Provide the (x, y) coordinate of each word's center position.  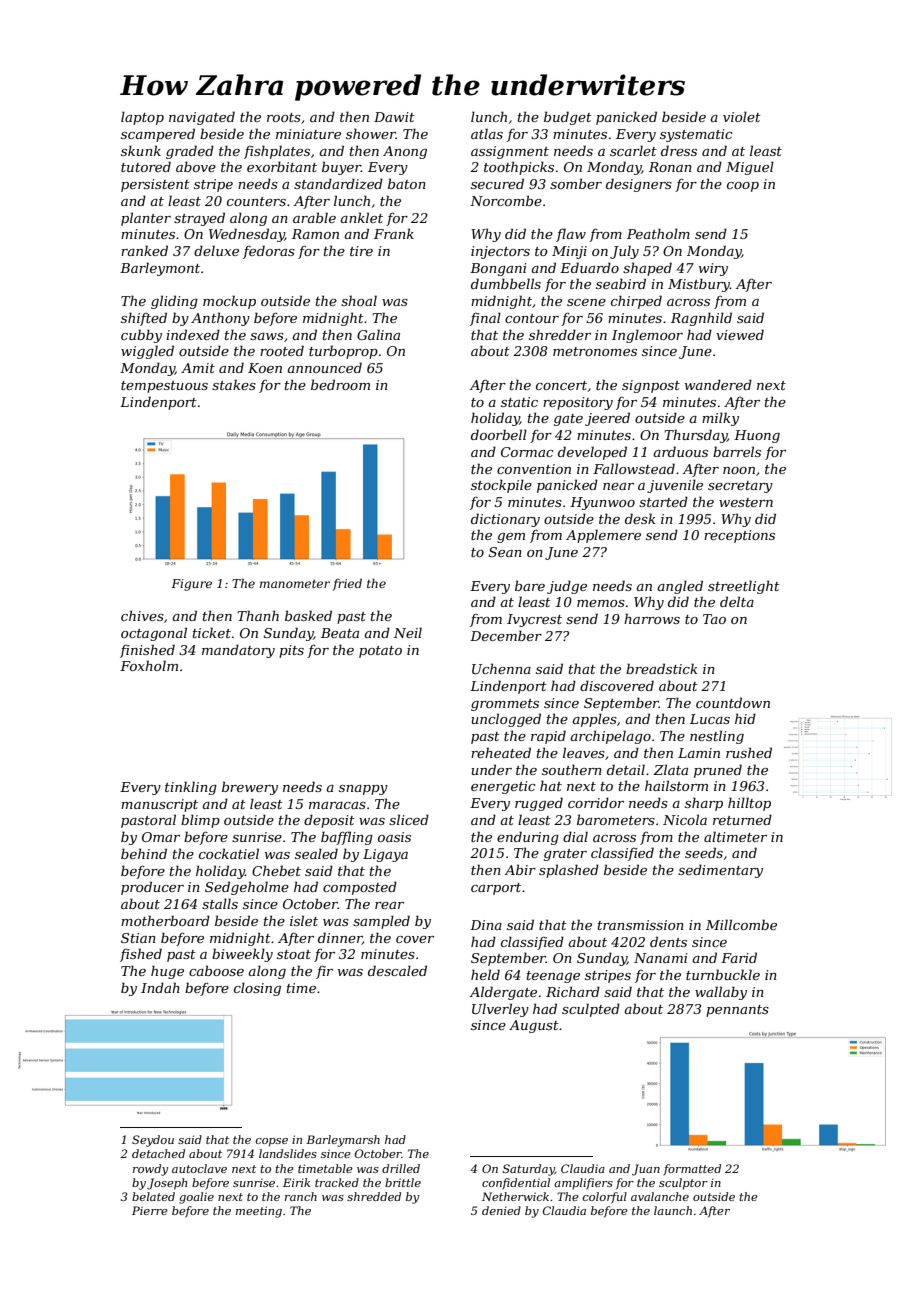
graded (190, 152)
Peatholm (658, 233)
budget (568, 118)
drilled (401, 1168)
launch (673, 1210)
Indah (160, 987)
